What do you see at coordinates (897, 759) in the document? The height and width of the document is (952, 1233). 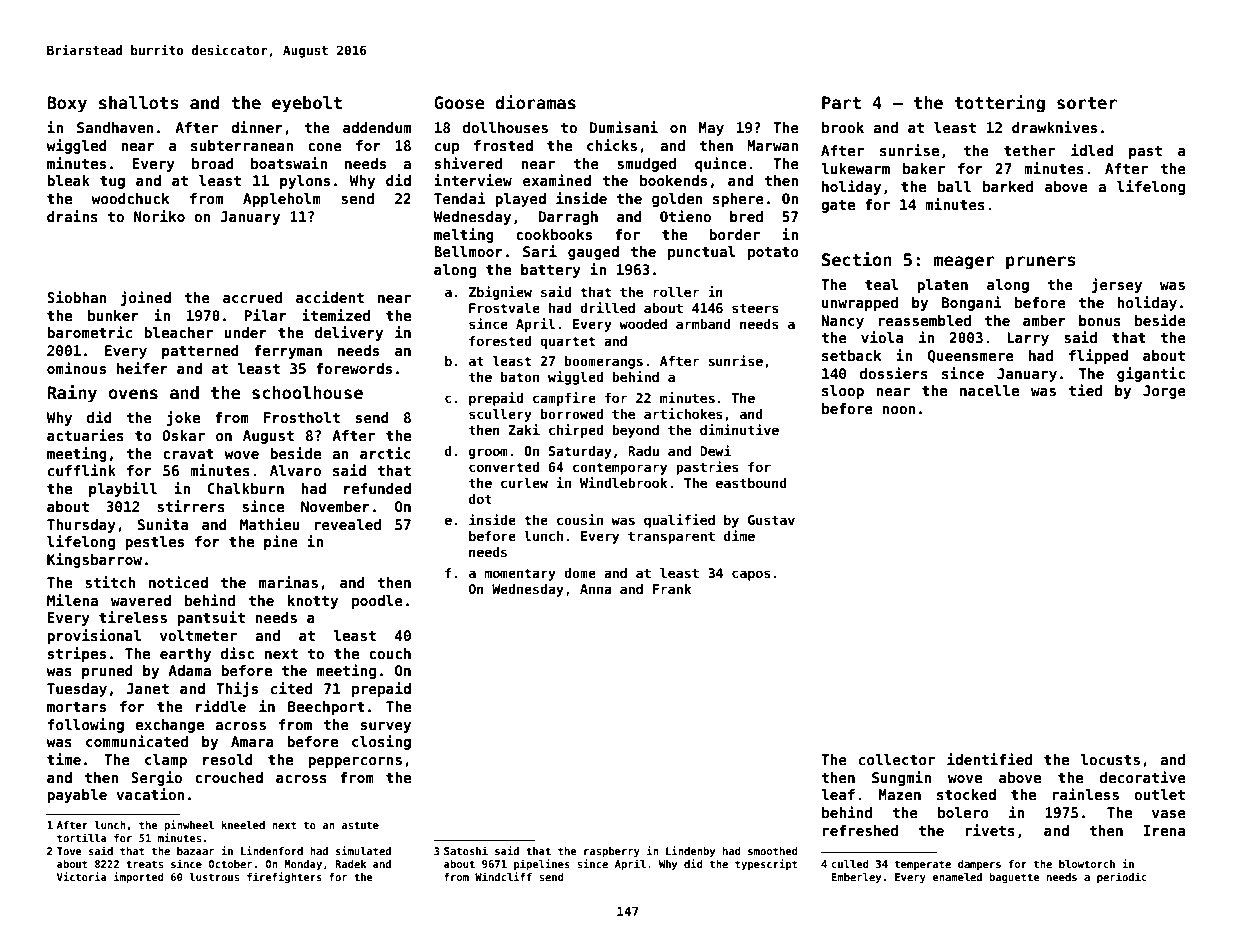 I see `collector` at bounding box center [897, 759].
